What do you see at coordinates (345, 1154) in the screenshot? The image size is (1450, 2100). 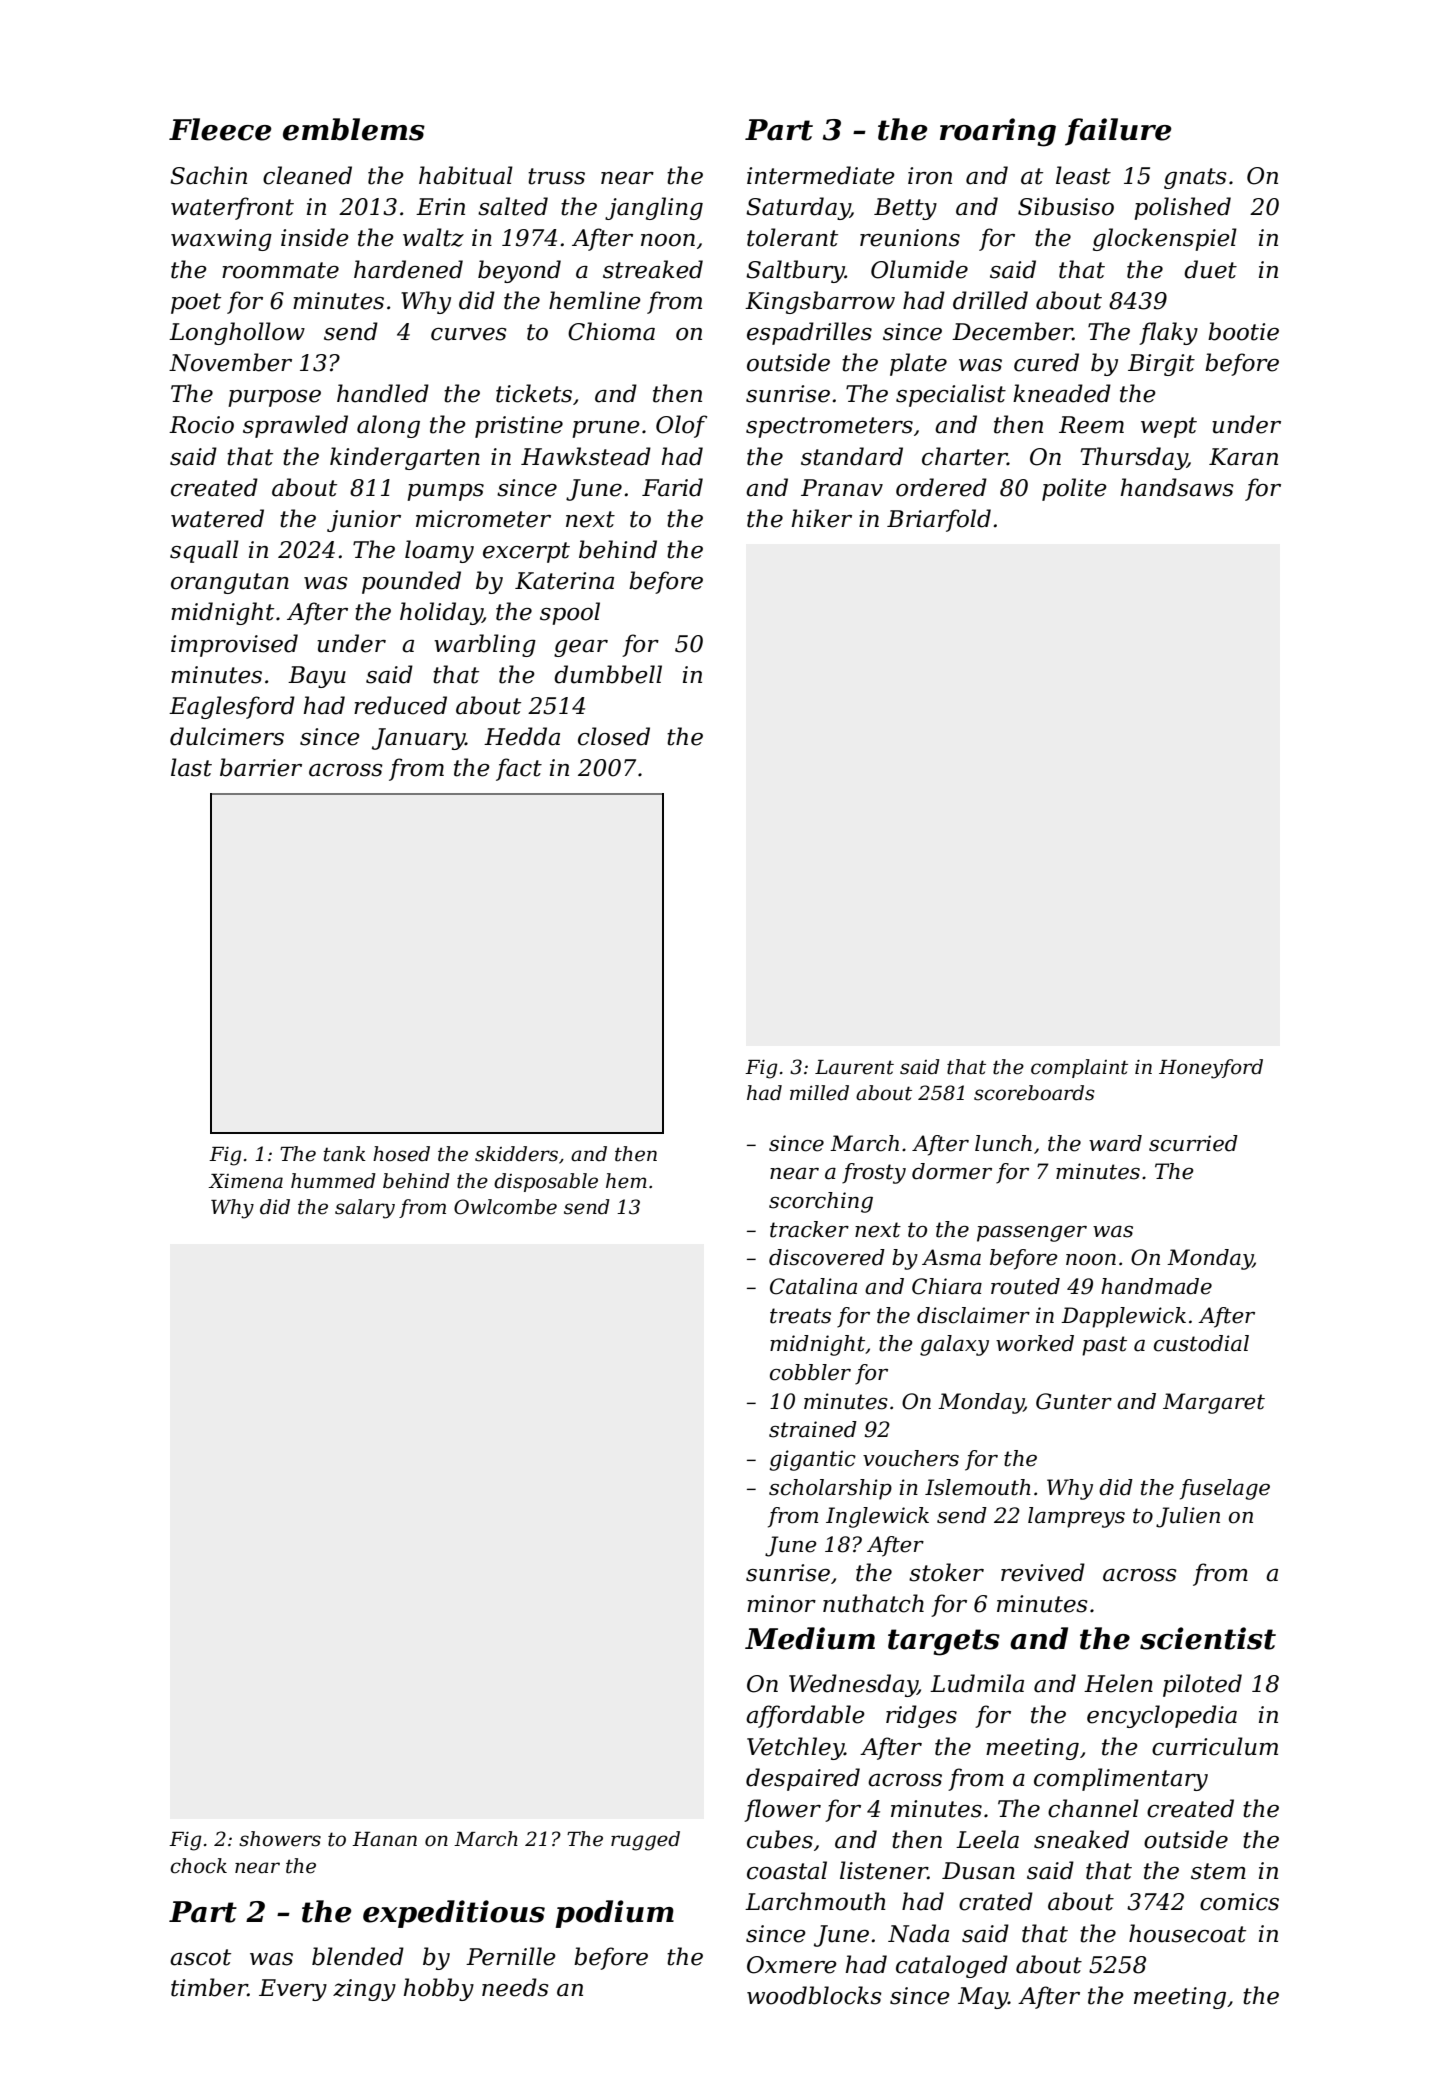 I see `tank` at bounding box center [345, 1154].
